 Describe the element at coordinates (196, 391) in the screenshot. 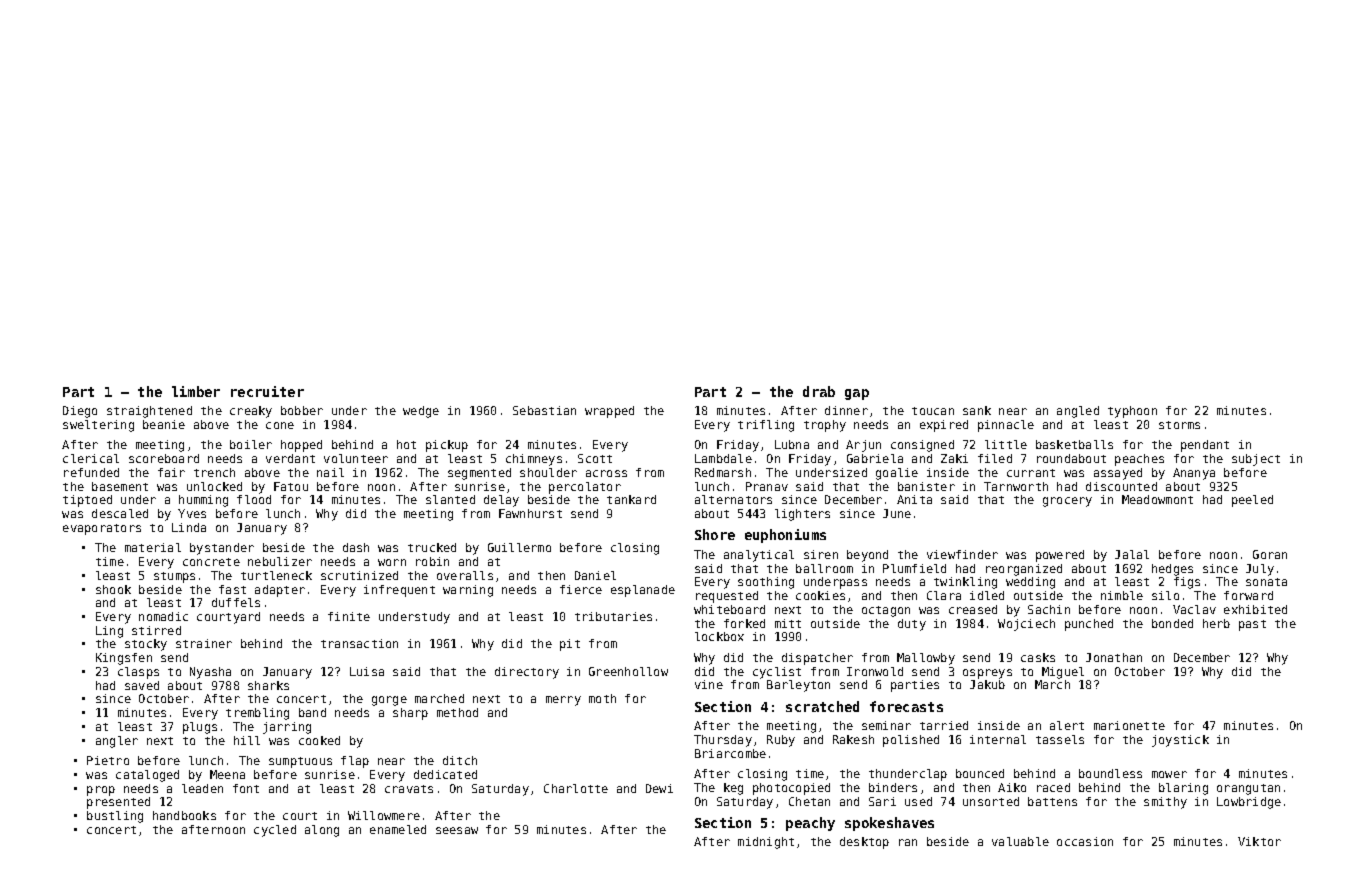

I see `limber` at that location.
